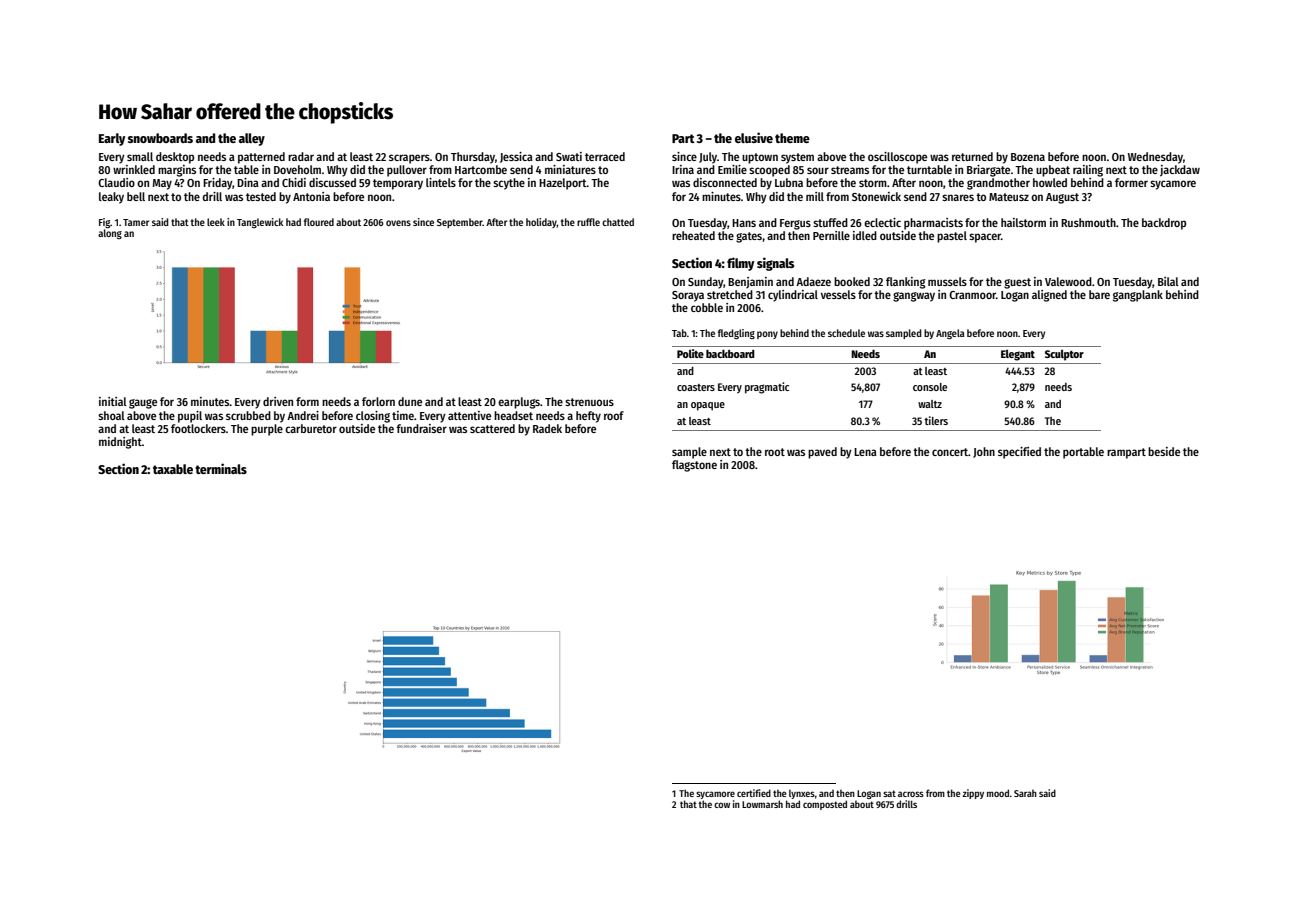 The image size is (1308, 924). What do you see at coordinates (541, 223) in the screenshot?
I see `holiday` at bounding box center [541, 223].
